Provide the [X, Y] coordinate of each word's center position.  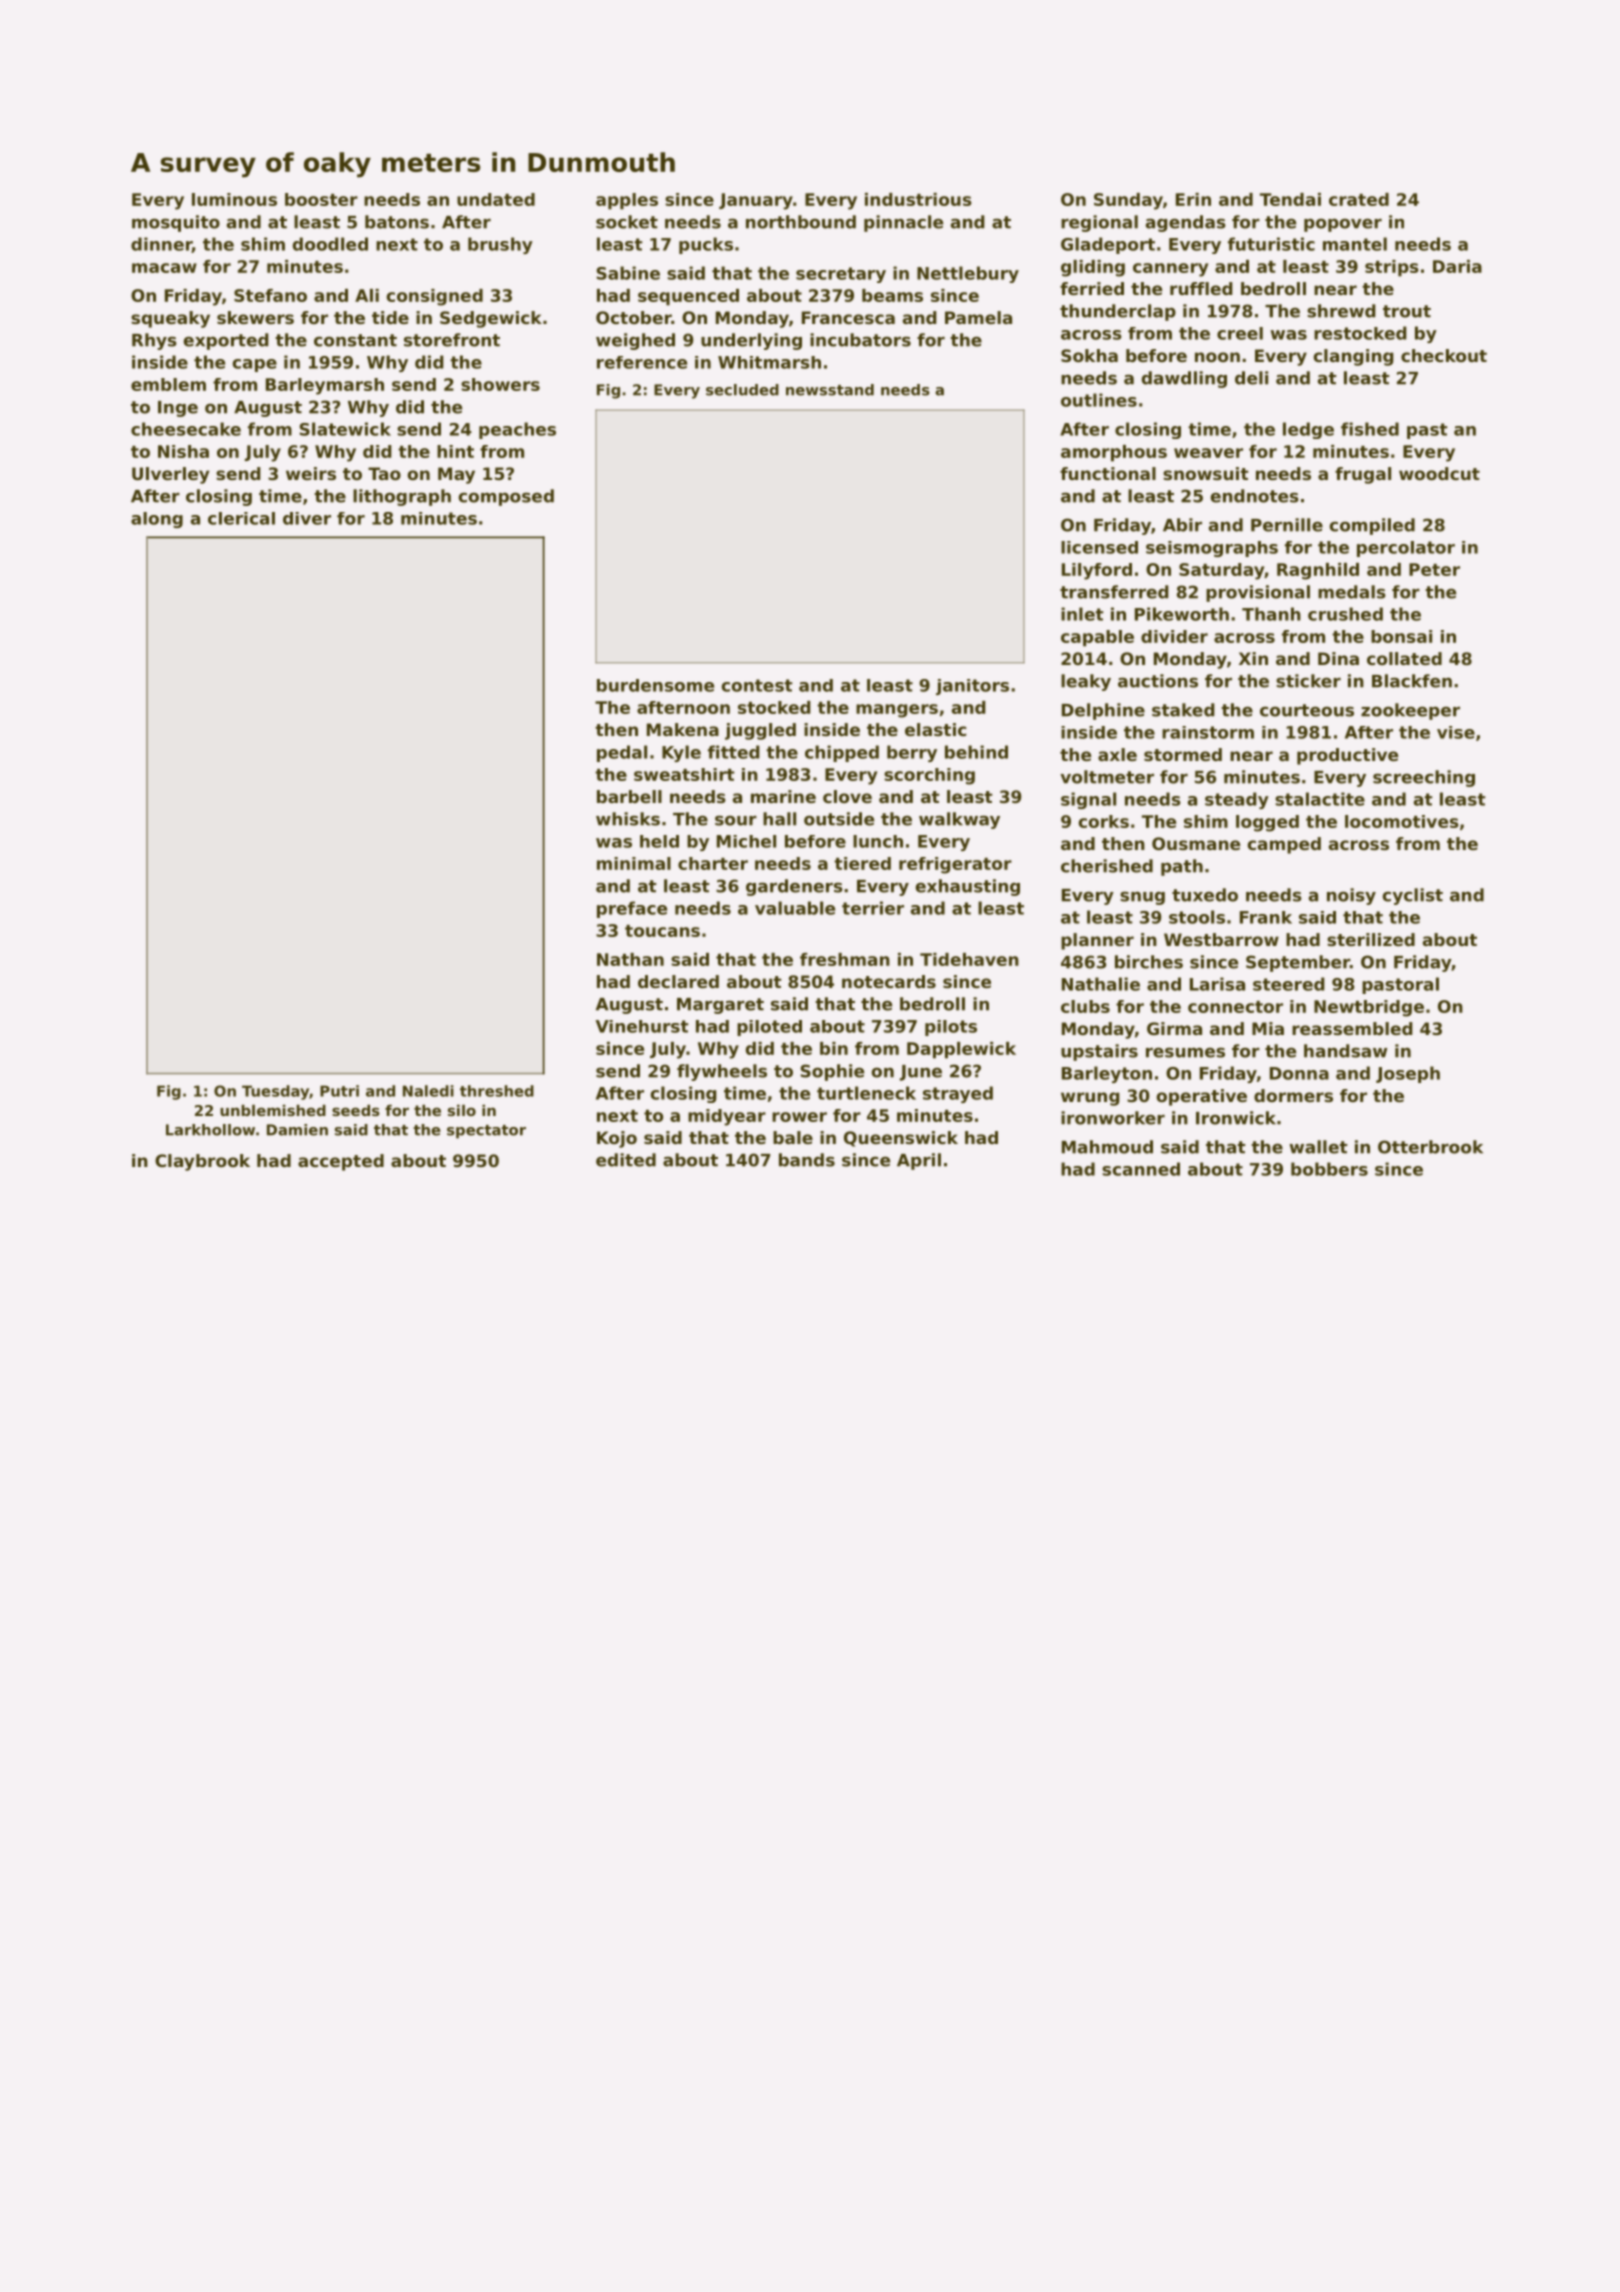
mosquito [176, 223]
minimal [634, 863]
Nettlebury [968, 274]
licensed [1099, 547]
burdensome [655, 685]
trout [1407, 311]
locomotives [1402, 821]
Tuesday [275, 1092]
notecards [889, 981]
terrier [873, 908]
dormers [1293, 1095]
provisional [1258, 593]
